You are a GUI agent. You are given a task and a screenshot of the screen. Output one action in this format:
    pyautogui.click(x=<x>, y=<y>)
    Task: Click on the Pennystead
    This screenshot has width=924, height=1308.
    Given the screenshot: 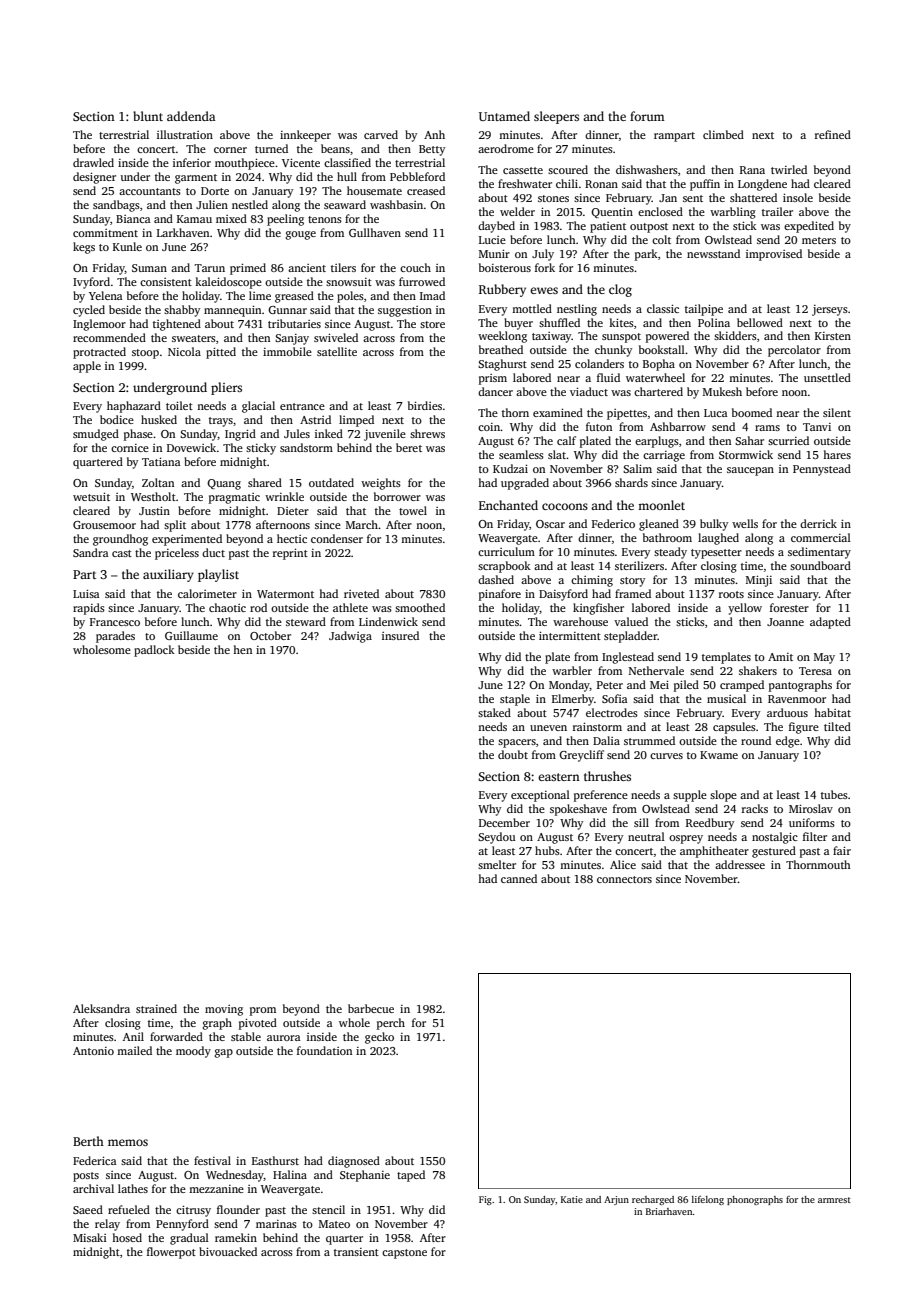 What is the action you would take?
    pyautogui.click(x=822, y=470)
